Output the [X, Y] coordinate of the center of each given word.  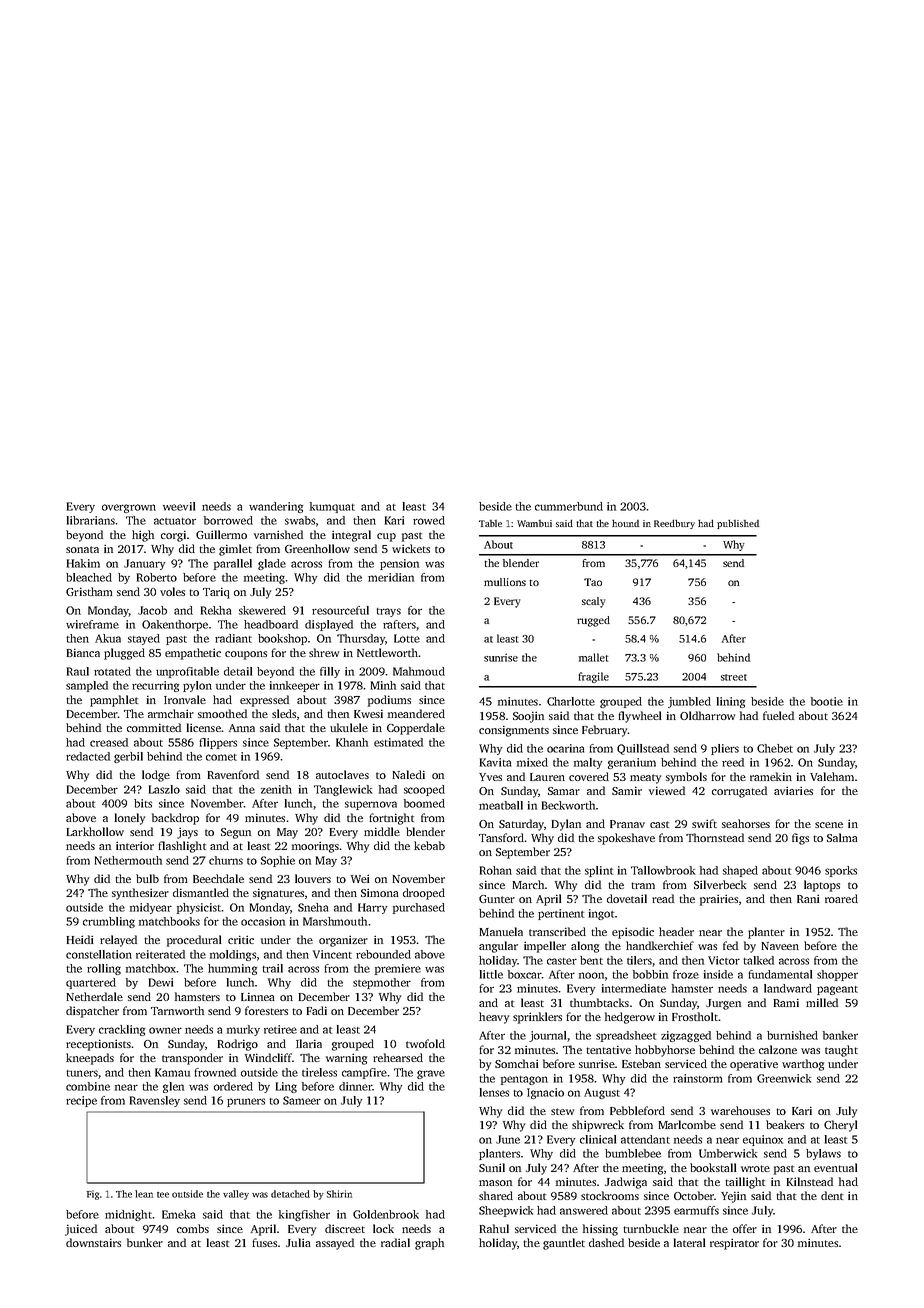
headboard [271, 624]
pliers [725, 749]
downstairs [93, 1242]
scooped [424, 790]
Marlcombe [687, 1124]
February [605, 731]
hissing [600, 1230]
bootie [827, 701]
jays [187, 833]
